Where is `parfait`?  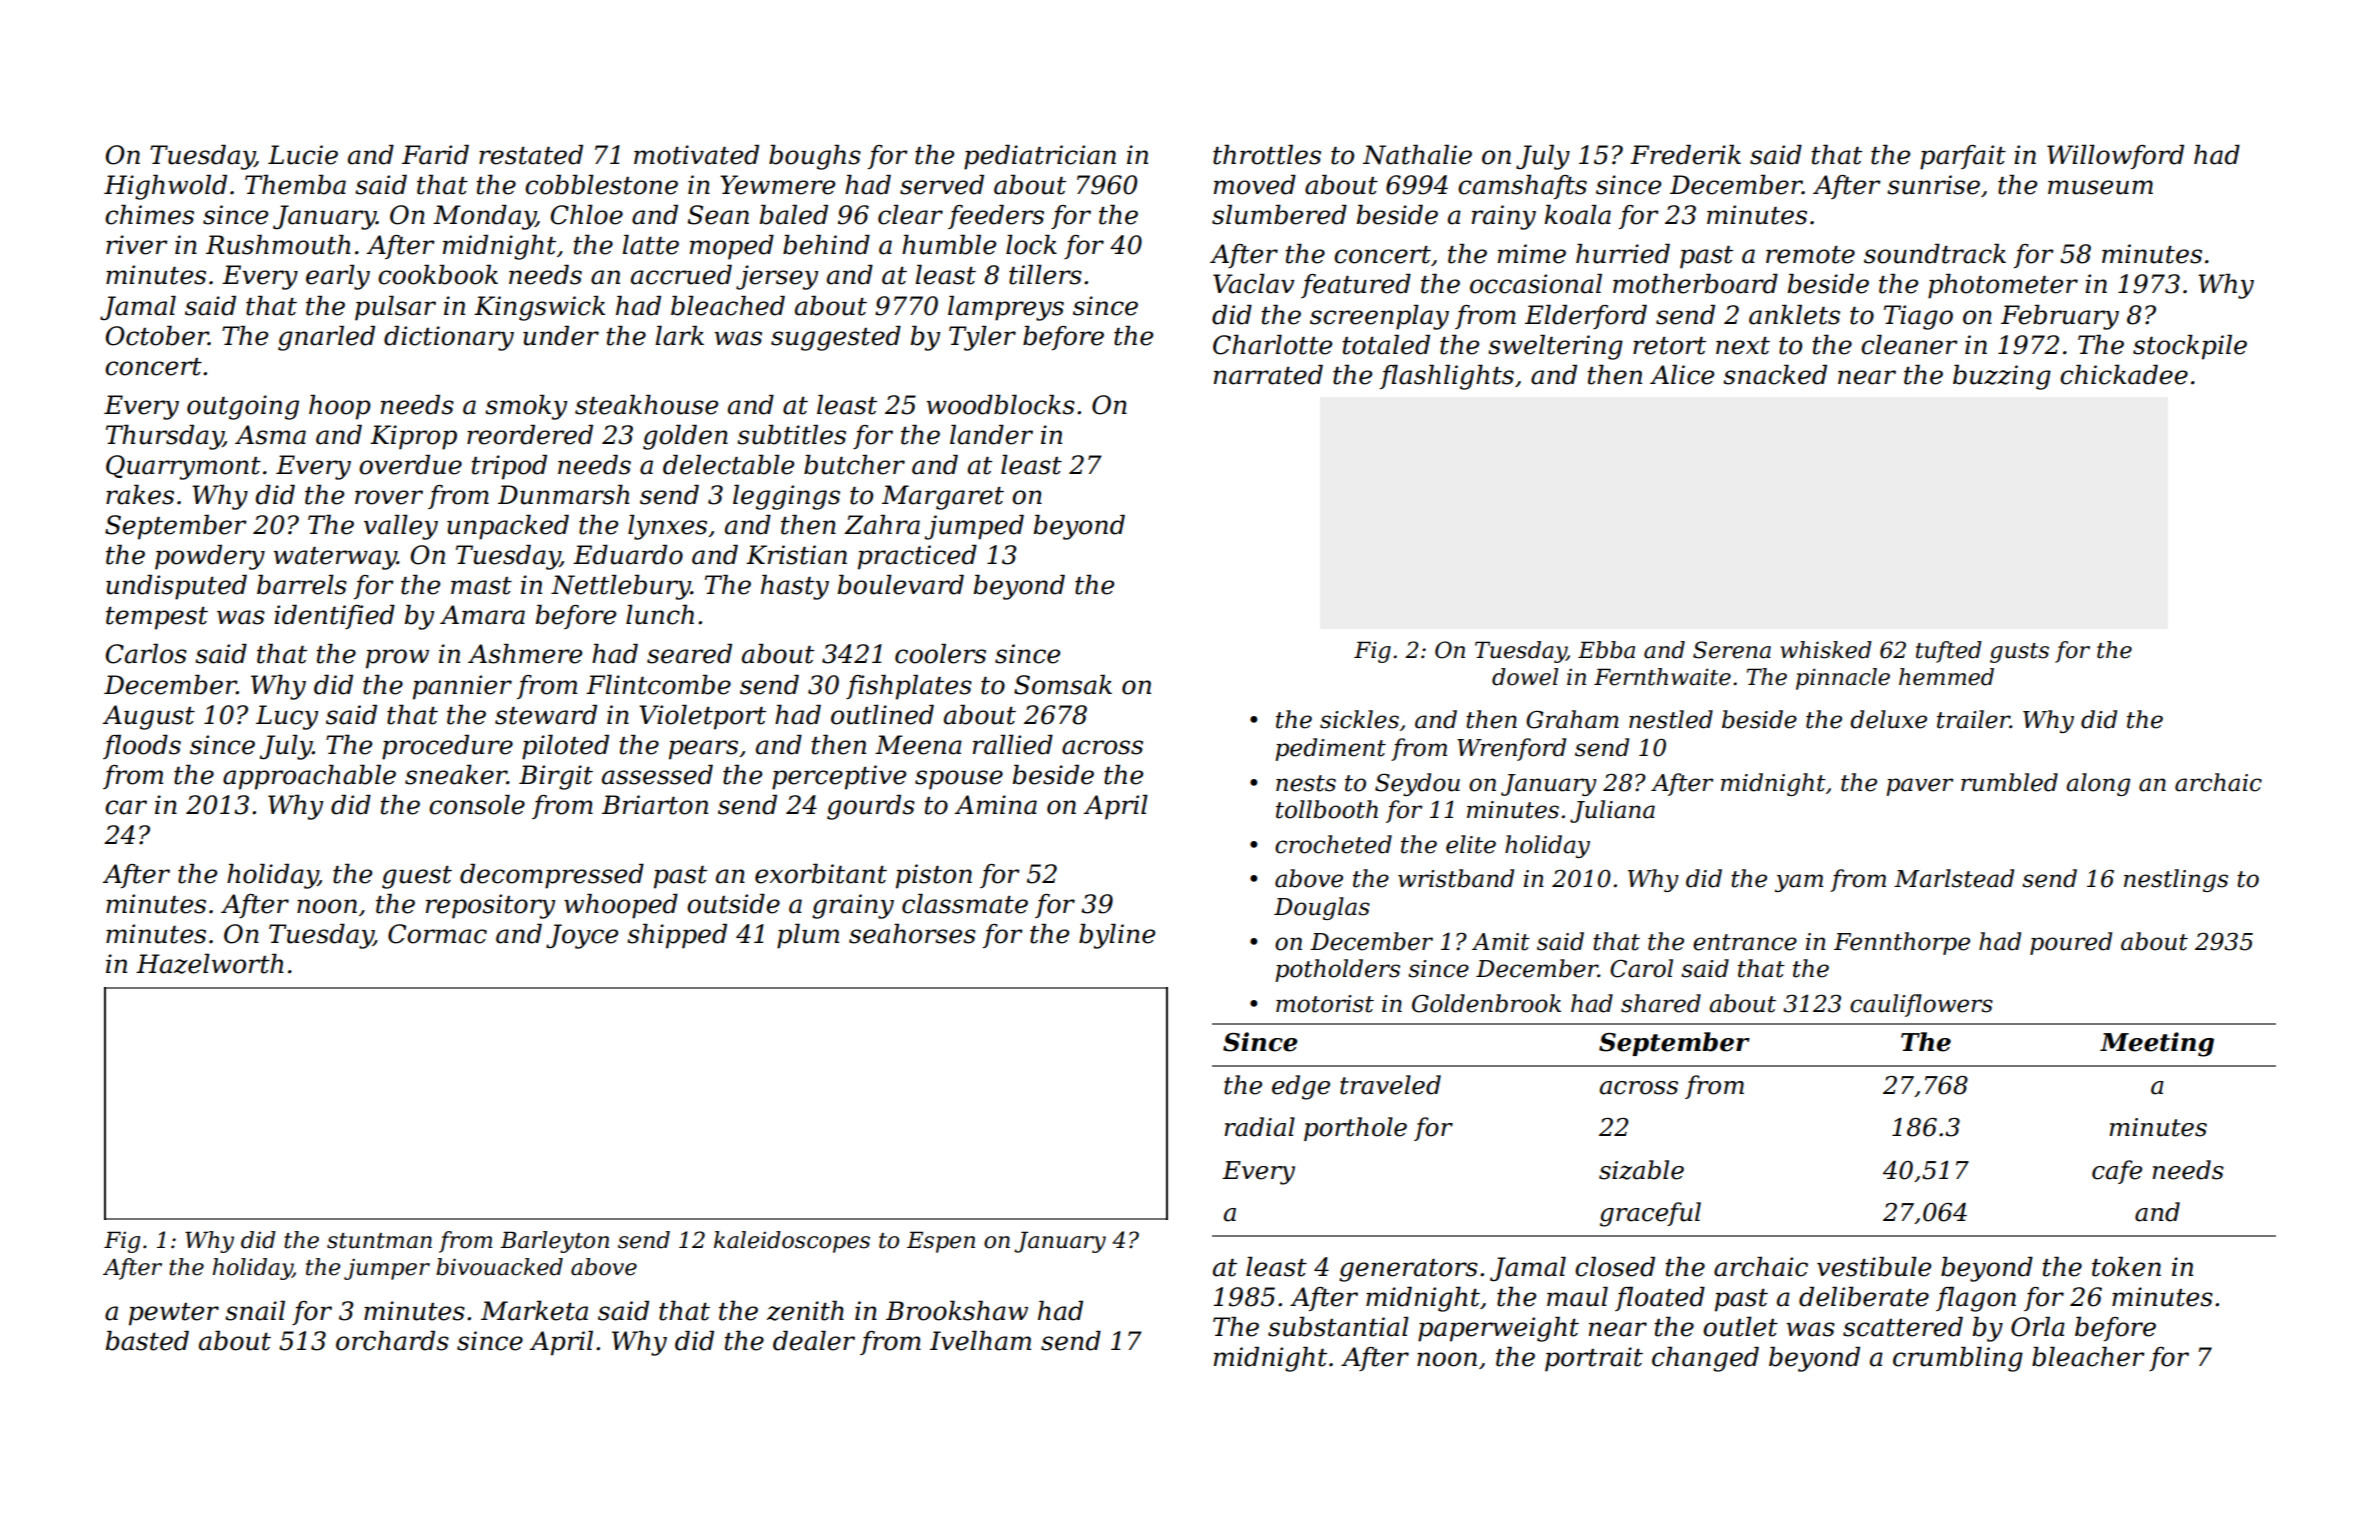
parfait is located at coordinates (1963, 157).
